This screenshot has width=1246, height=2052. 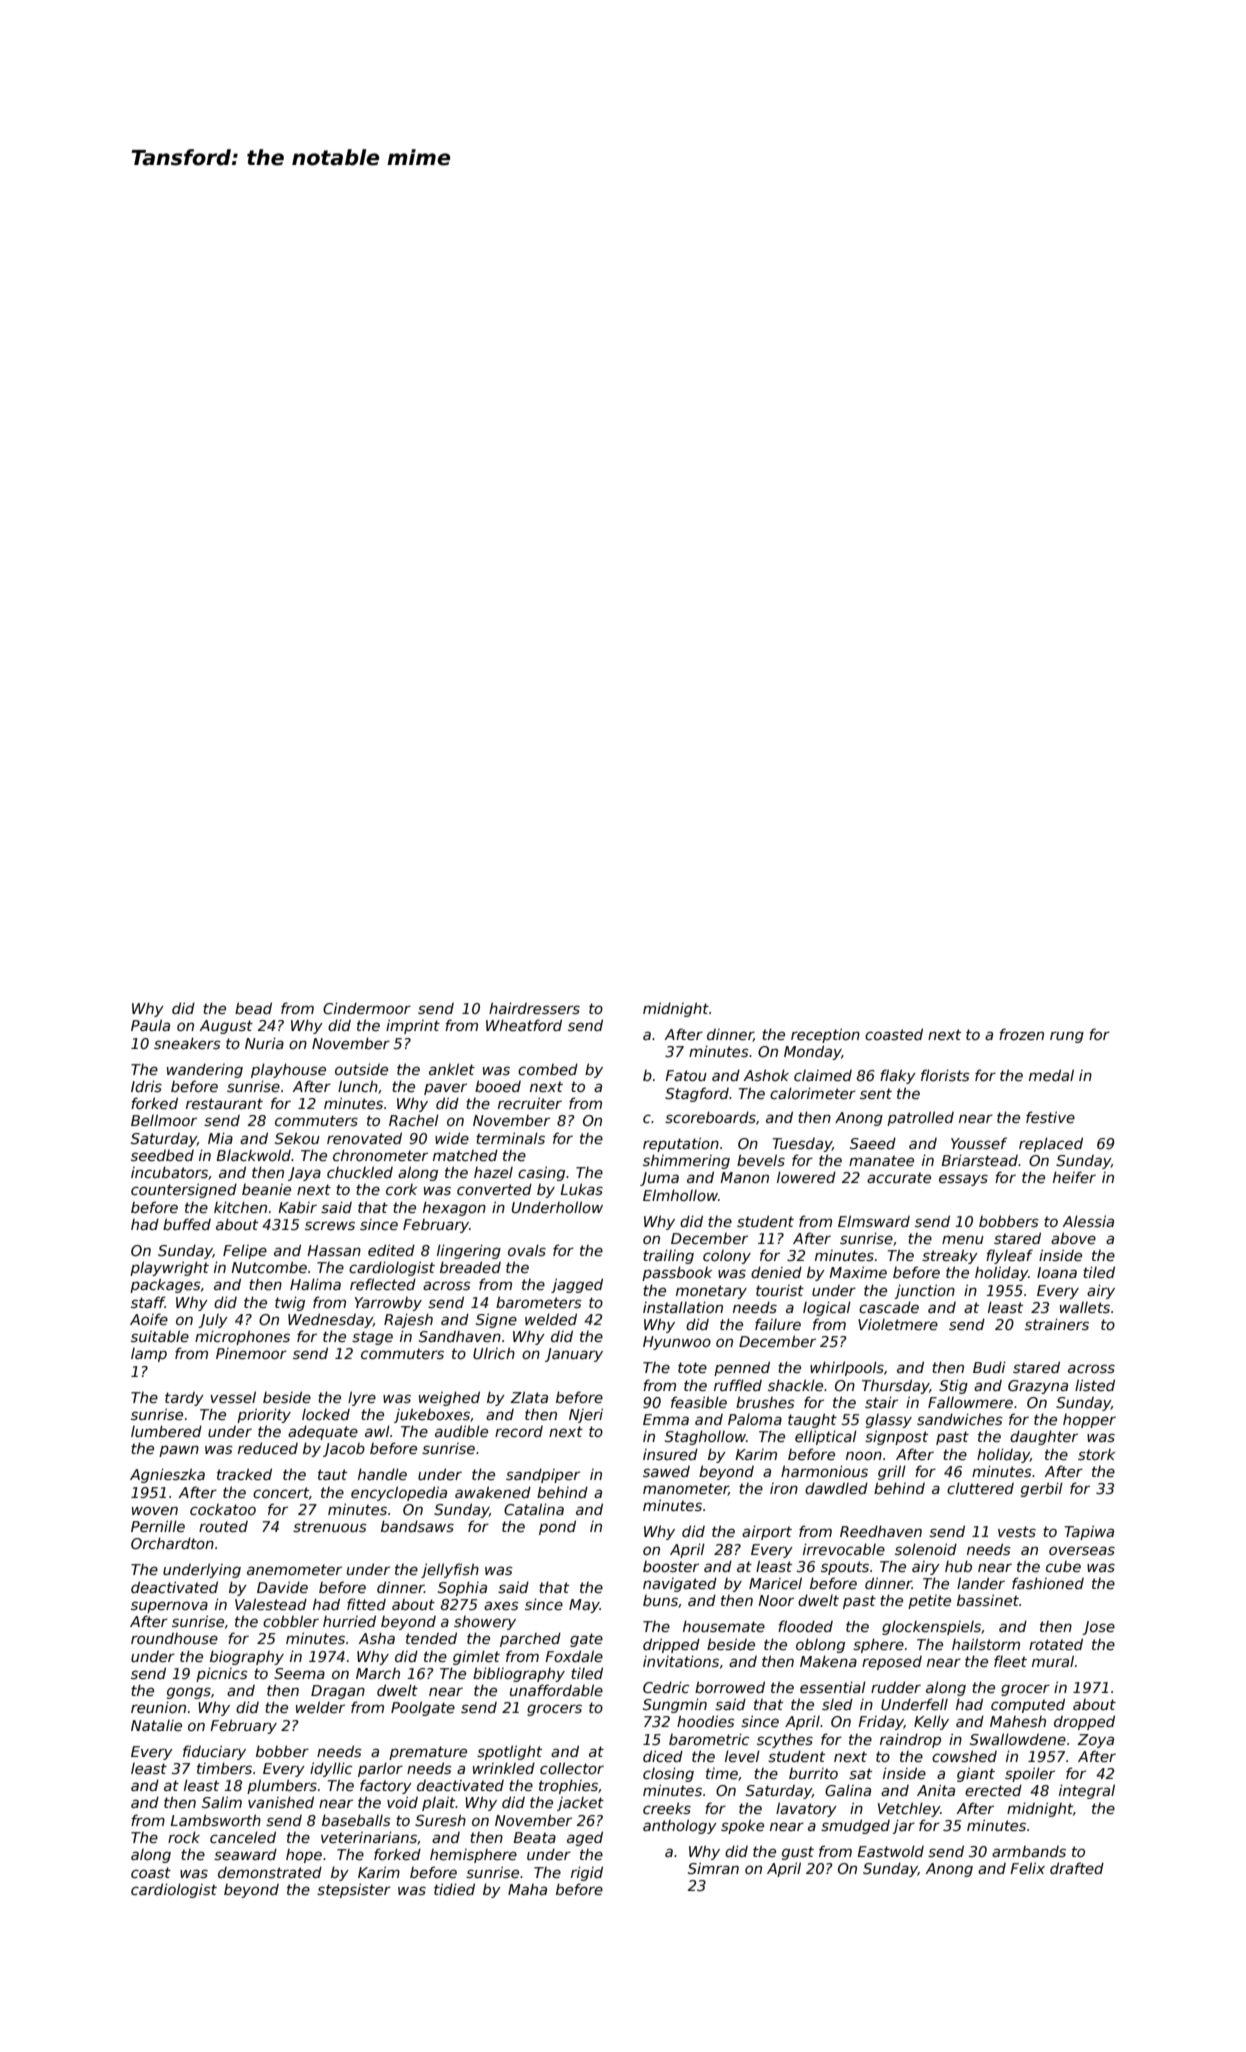 What do you see at coordinates (1067, 1037) in the screenshot?
I see `rung` at bounding box center [1067, 1037].
